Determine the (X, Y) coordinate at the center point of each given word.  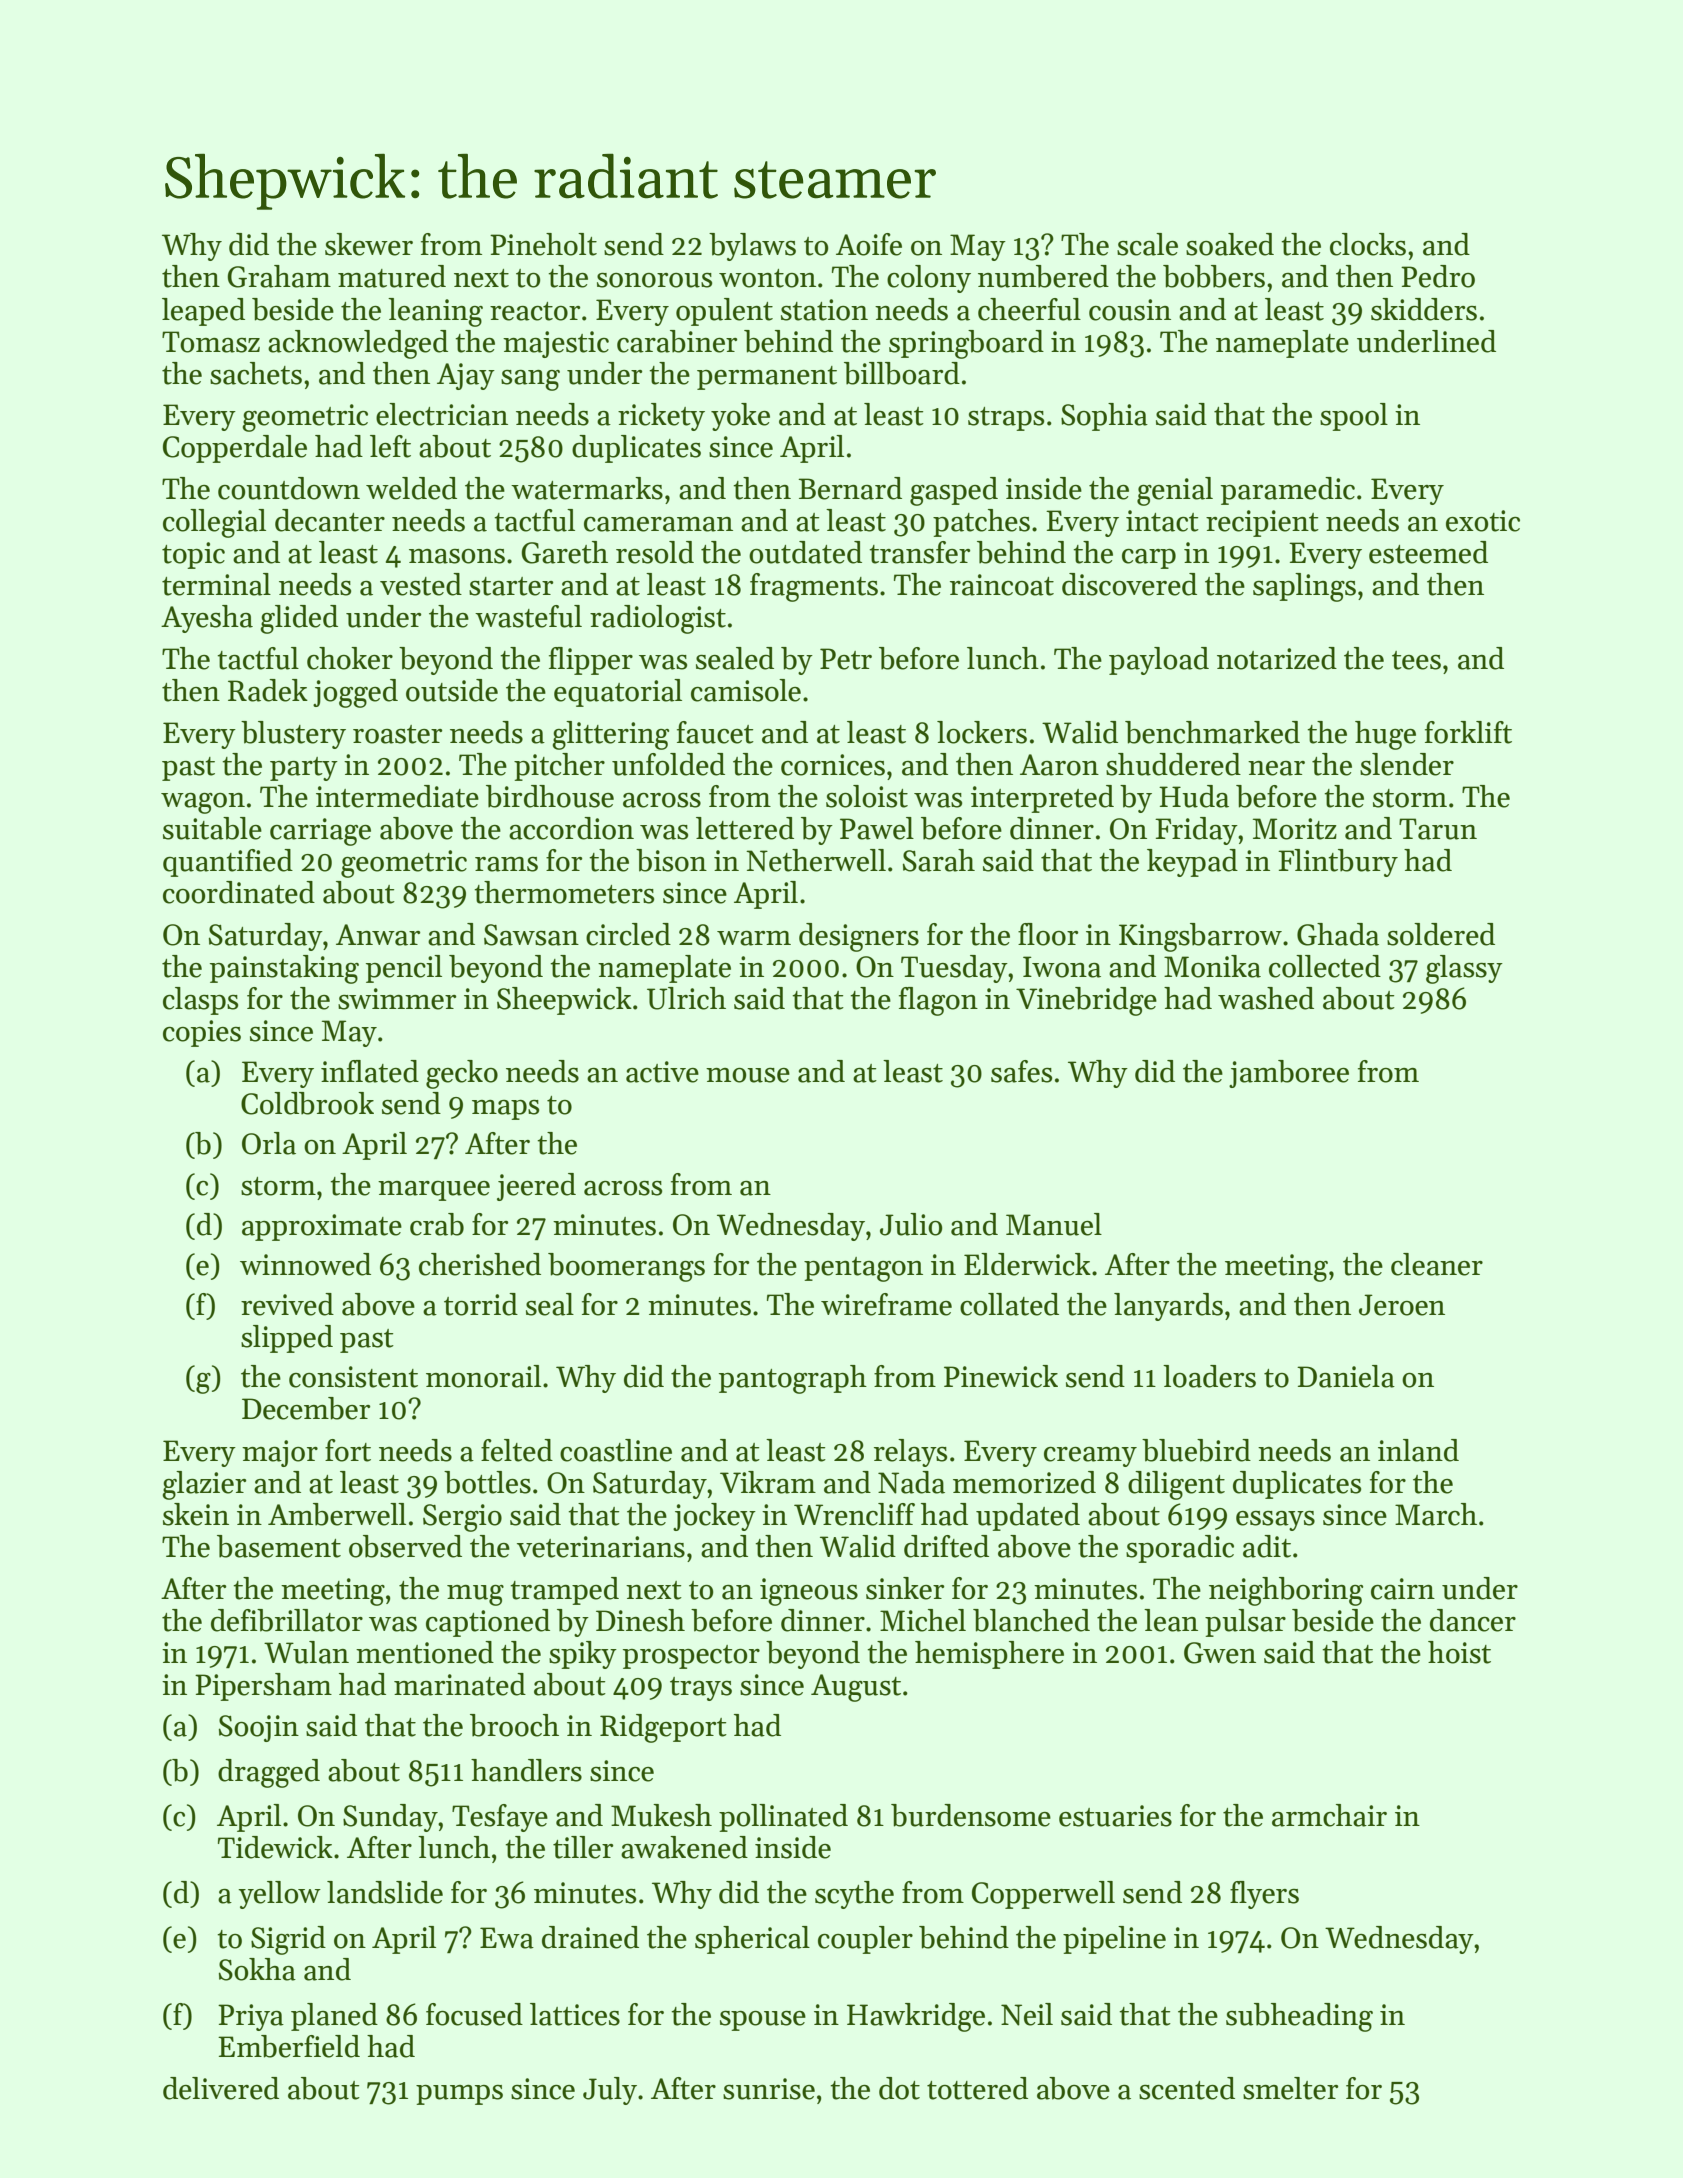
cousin (1130, 310)
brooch (514, 1725)
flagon (938, 1001)
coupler (865, 1940)
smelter (1290, 2088)
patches (981, 523)
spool (1354, 417)
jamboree (1289, 1074)
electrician (442, 414)
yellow (279, 1895)
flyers (1264, 1895)
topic (193, 555)
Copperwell (1043, 1895)
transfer (919, 552)
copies (202, 1033)
